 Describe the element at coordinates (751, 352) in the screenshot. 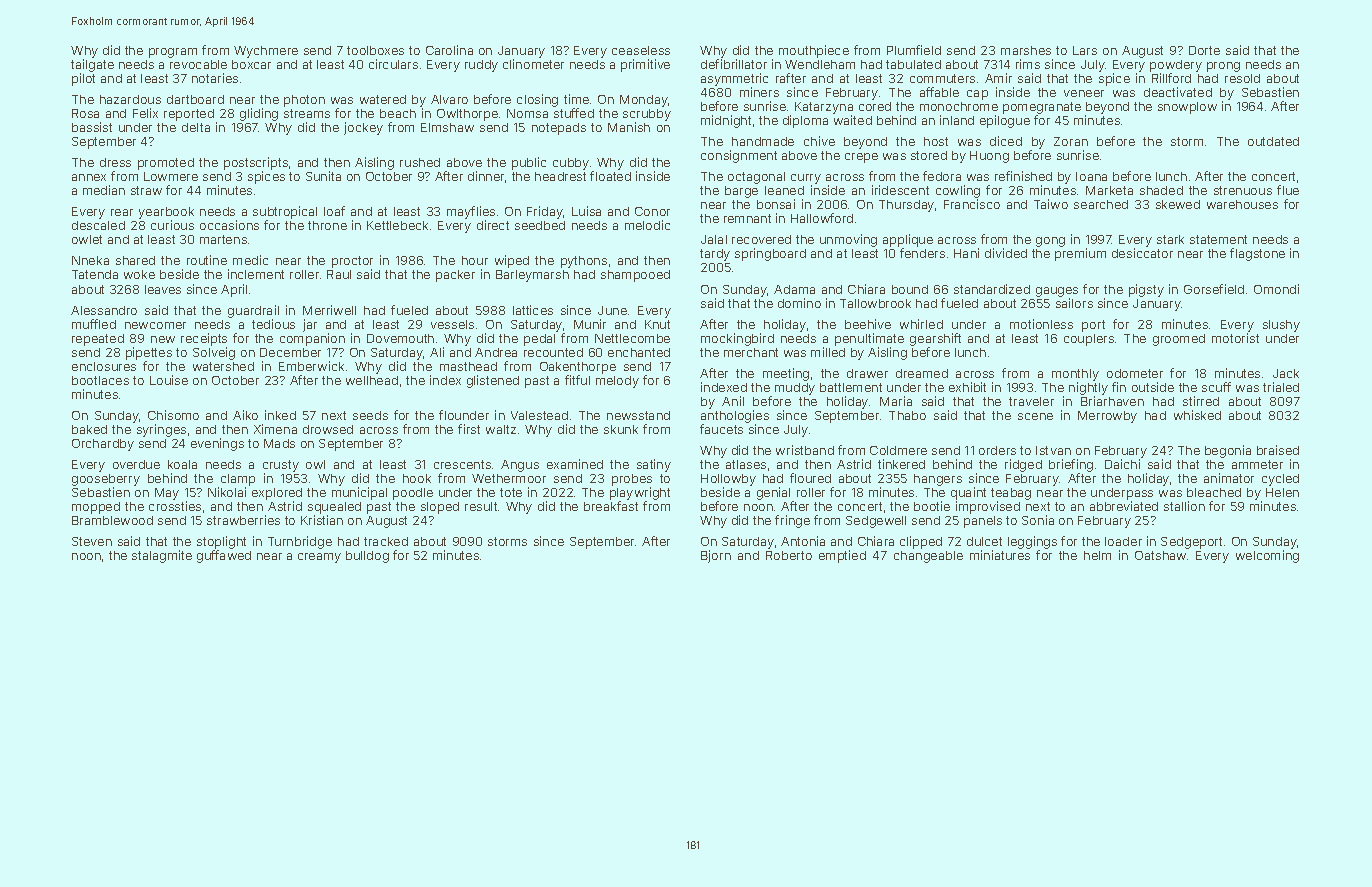

I see `merchant` at that location.
